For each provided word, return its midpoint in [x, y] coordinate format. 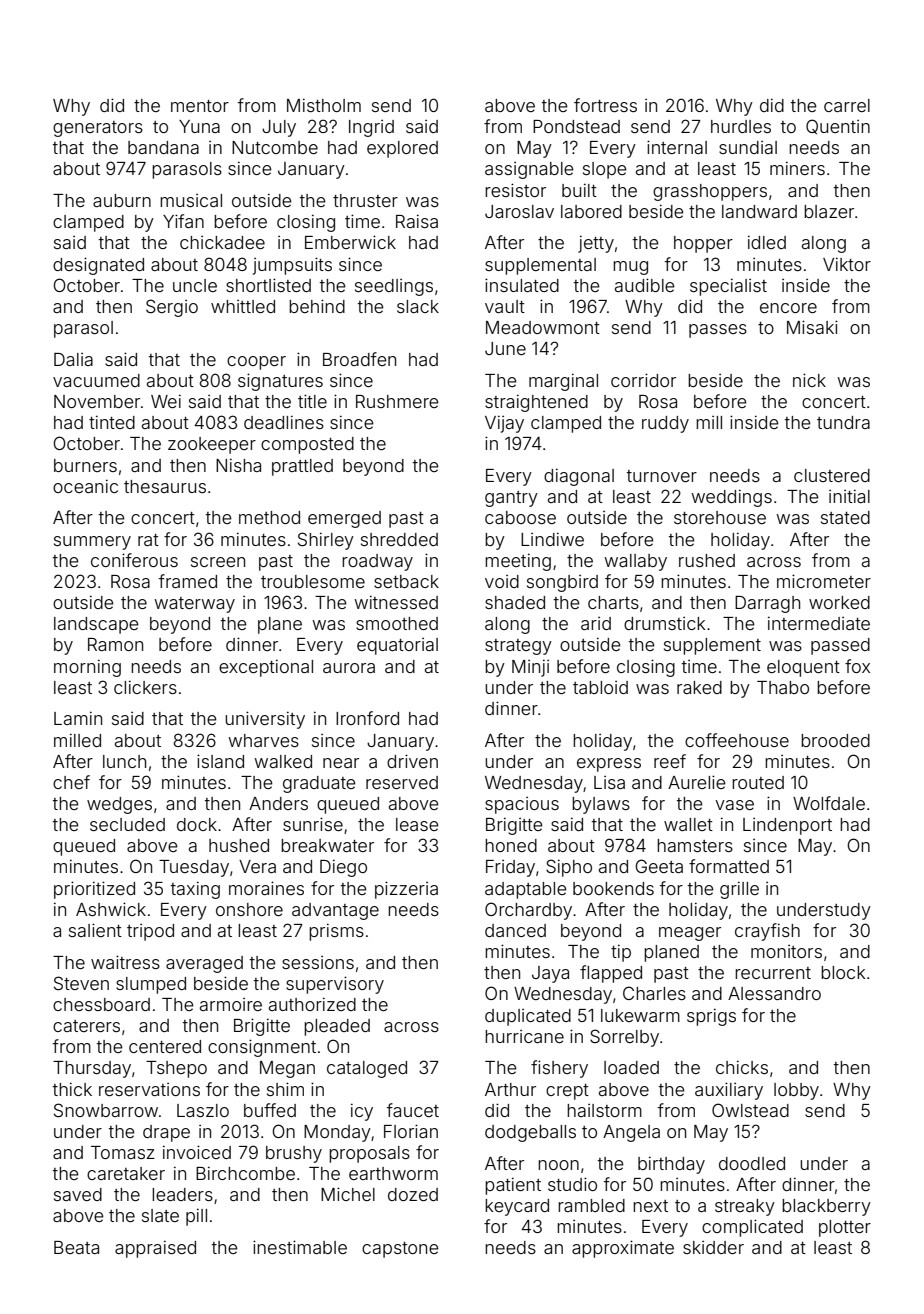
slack [418, 306]
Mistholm [324, 105]
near [341, 763]
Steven [81, 983]
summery [92, 543]
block [843, 972]
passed [840, 646]
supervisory [335, 985]
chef [71, 782]
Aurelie [697, 782]
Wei [166, 401]
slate [160, 1215]
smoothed [397, 623]
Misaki [812, 327]
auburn [122, 200]
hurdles [741, 126]
